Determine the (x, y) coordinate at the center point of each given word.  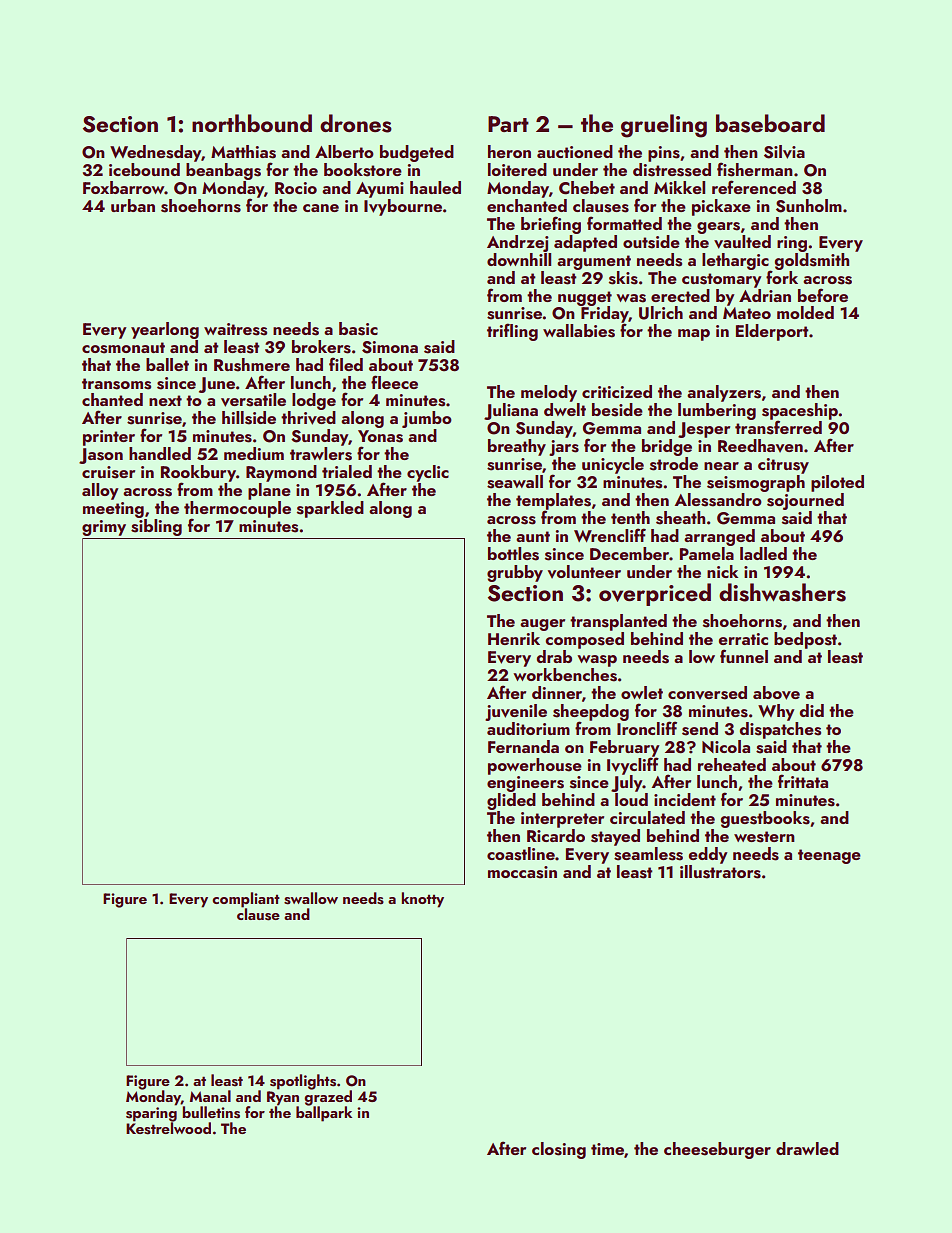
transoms (116, 384)
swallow (311, 898)
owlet (642, 692)
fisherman (755, 169)
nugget (585, 298)
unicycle (613, 465)
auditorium (528, 728)
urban (133, 205)
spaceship (800, 411)
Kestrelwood (168, 1128)
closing (559, 1150)
